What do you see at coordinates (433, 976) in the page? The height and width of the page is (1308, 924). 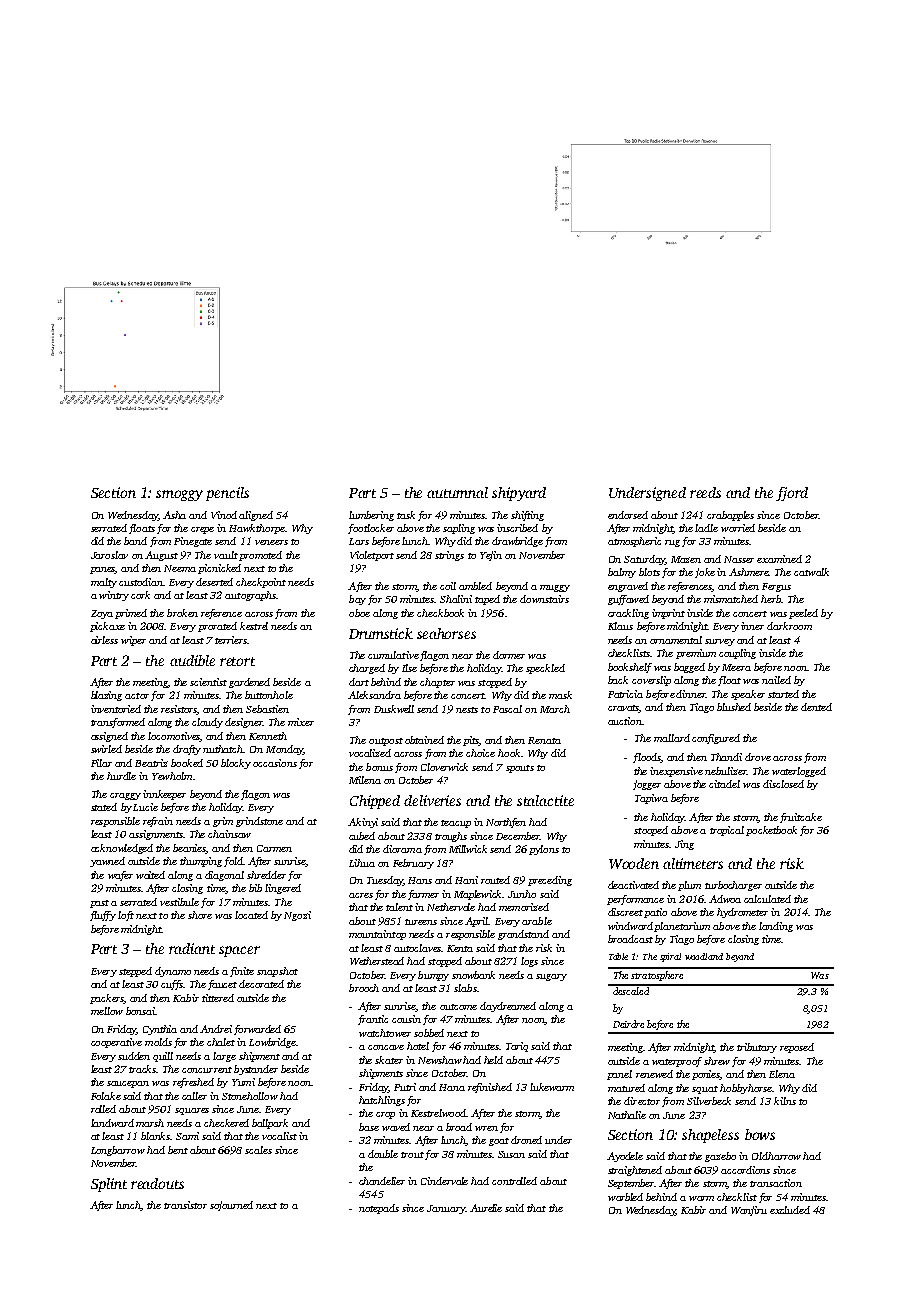 I see `bumpy` at bounding box center [433, 976].
